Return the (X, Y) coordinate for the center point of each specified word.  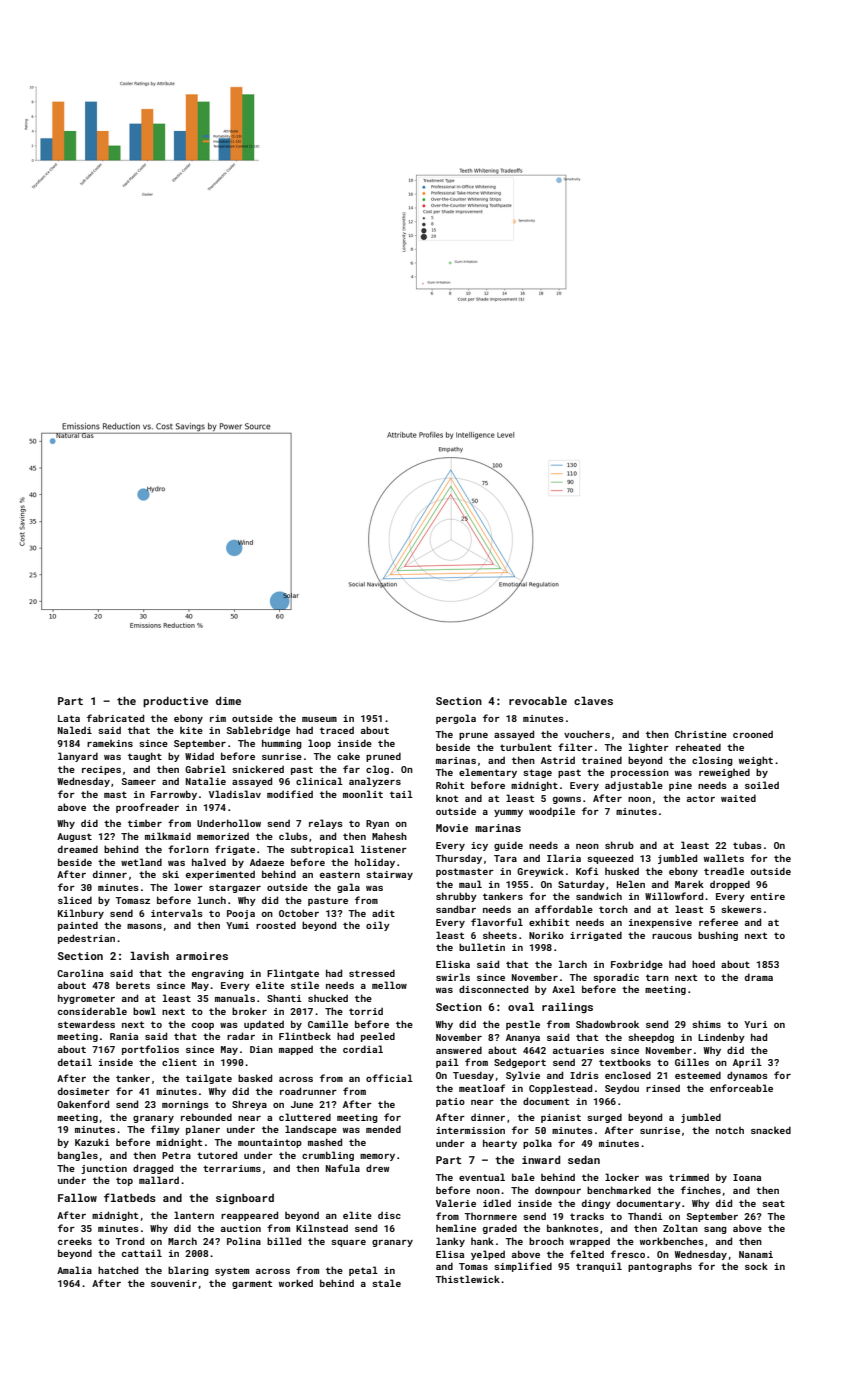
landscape (311, 1130)
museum (319, 719)
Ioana (747, 1177)
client (179, 1062)
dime (228, 701)
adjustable (634, 786)
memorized (223, 836)
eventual (482, 1177)
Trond (129, 1241)
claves (593, 700)
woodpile (552, 812)
